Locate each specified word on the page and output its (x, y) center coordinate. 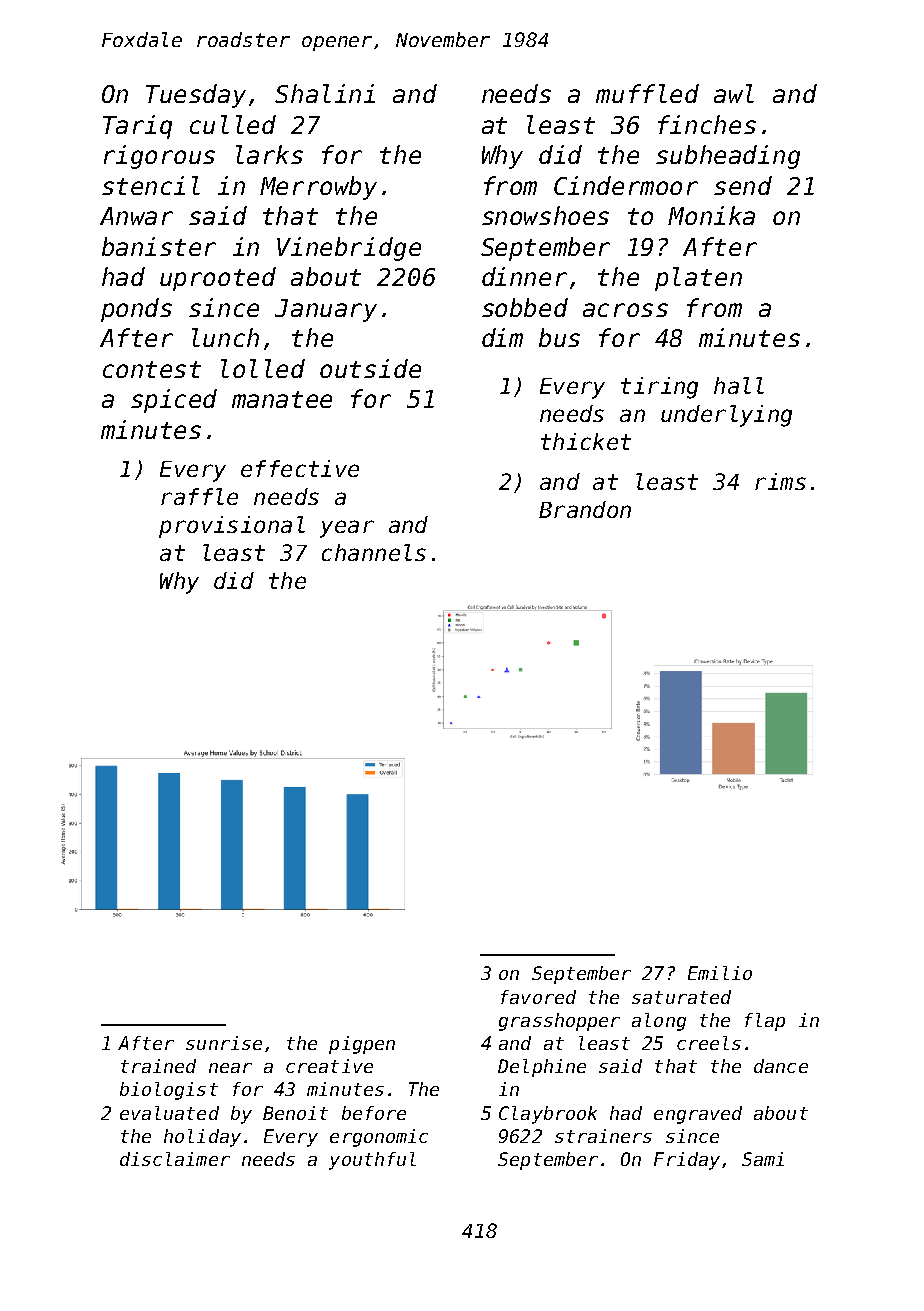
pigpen (362, 1045)
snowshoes (545, 215)
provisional (232, 527)
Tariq (137, 127)
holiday (202, 1138)
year (347, 529)
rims (780, 481)
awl (734, 93)
